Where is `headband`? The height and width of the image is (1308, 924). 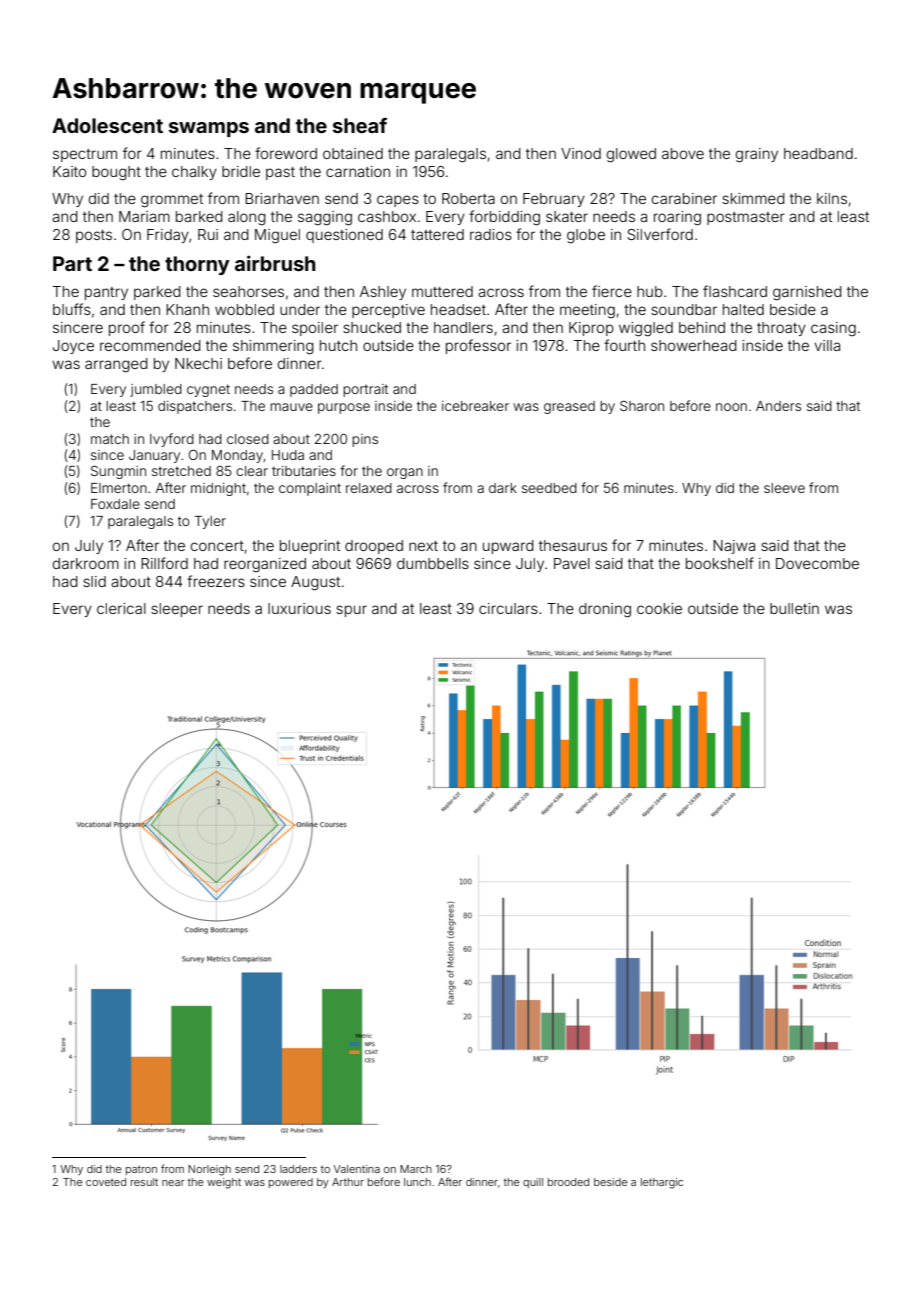 headband is located at coordinates (818, 153).
